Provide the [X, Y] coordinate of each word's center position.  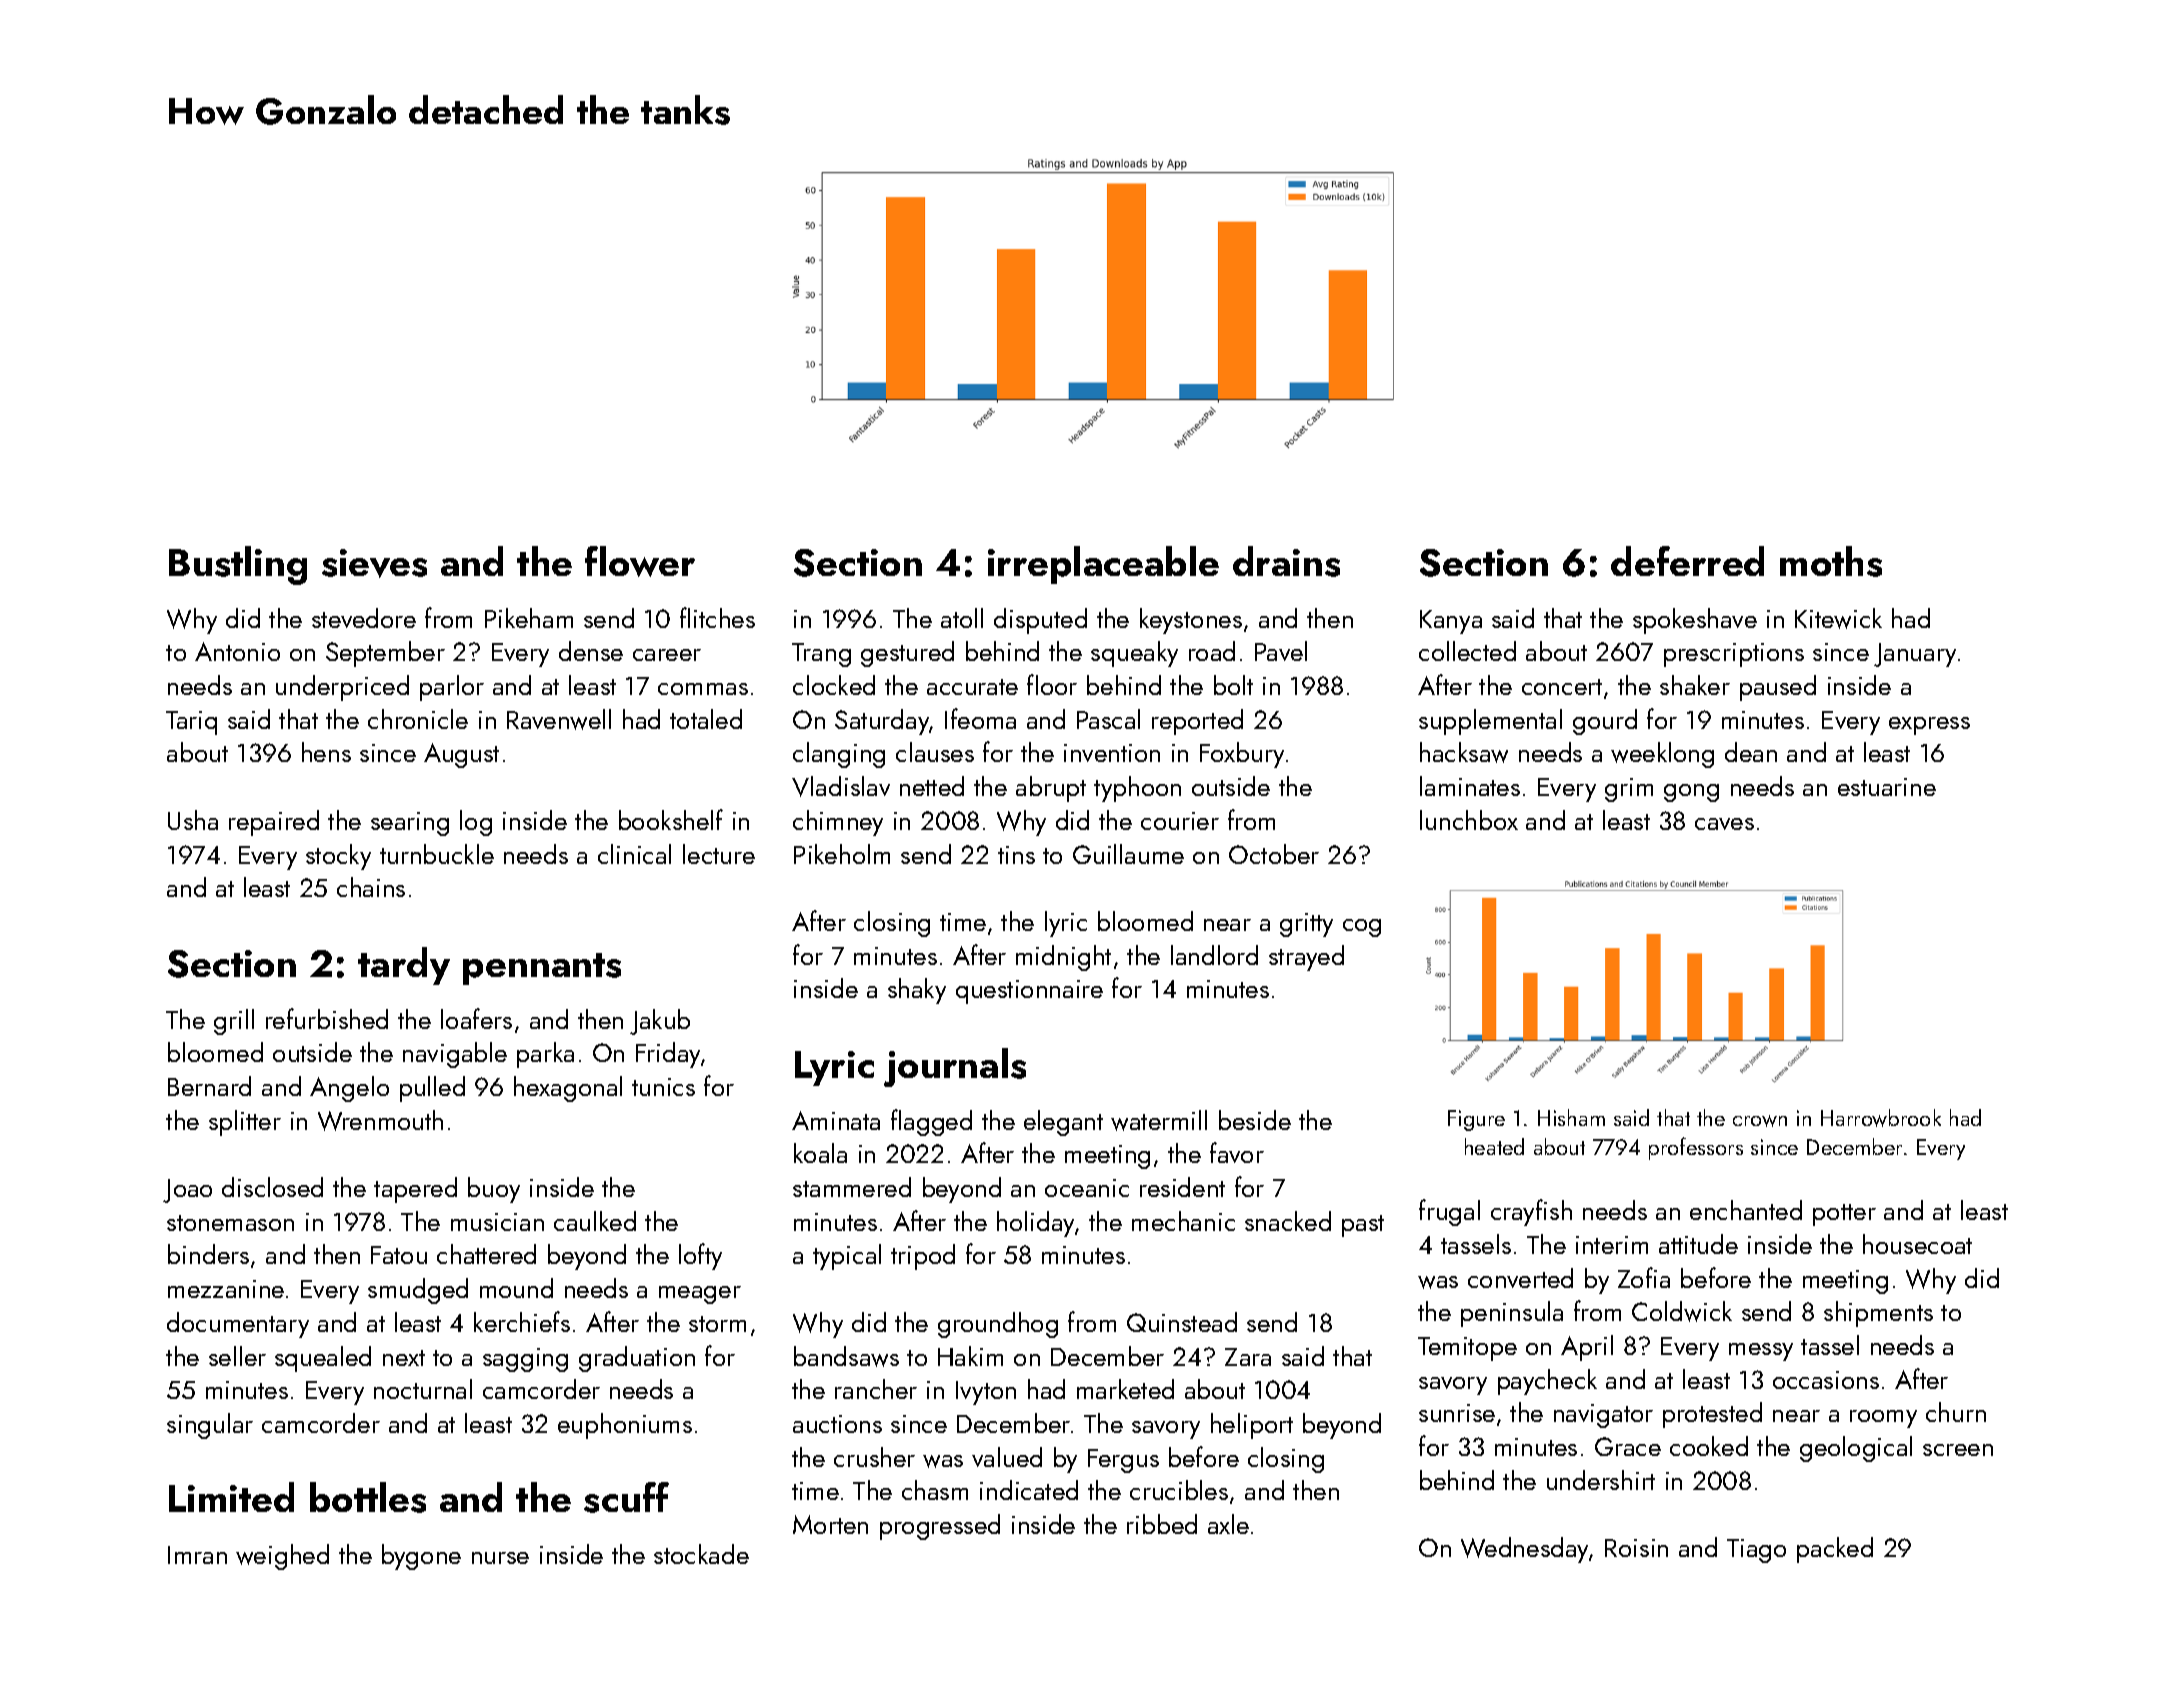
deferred [1687, 561]
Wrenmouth [380, 1120]
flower [640, 561]
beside [1255, 1120]
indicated [1029, 1490]
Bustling [238, 565]
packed [1835, 1550]
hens [326, 752]
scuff [626, 1497]
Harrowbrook [1881, 1118]
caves [1724, 824]
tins [1016, 855]
